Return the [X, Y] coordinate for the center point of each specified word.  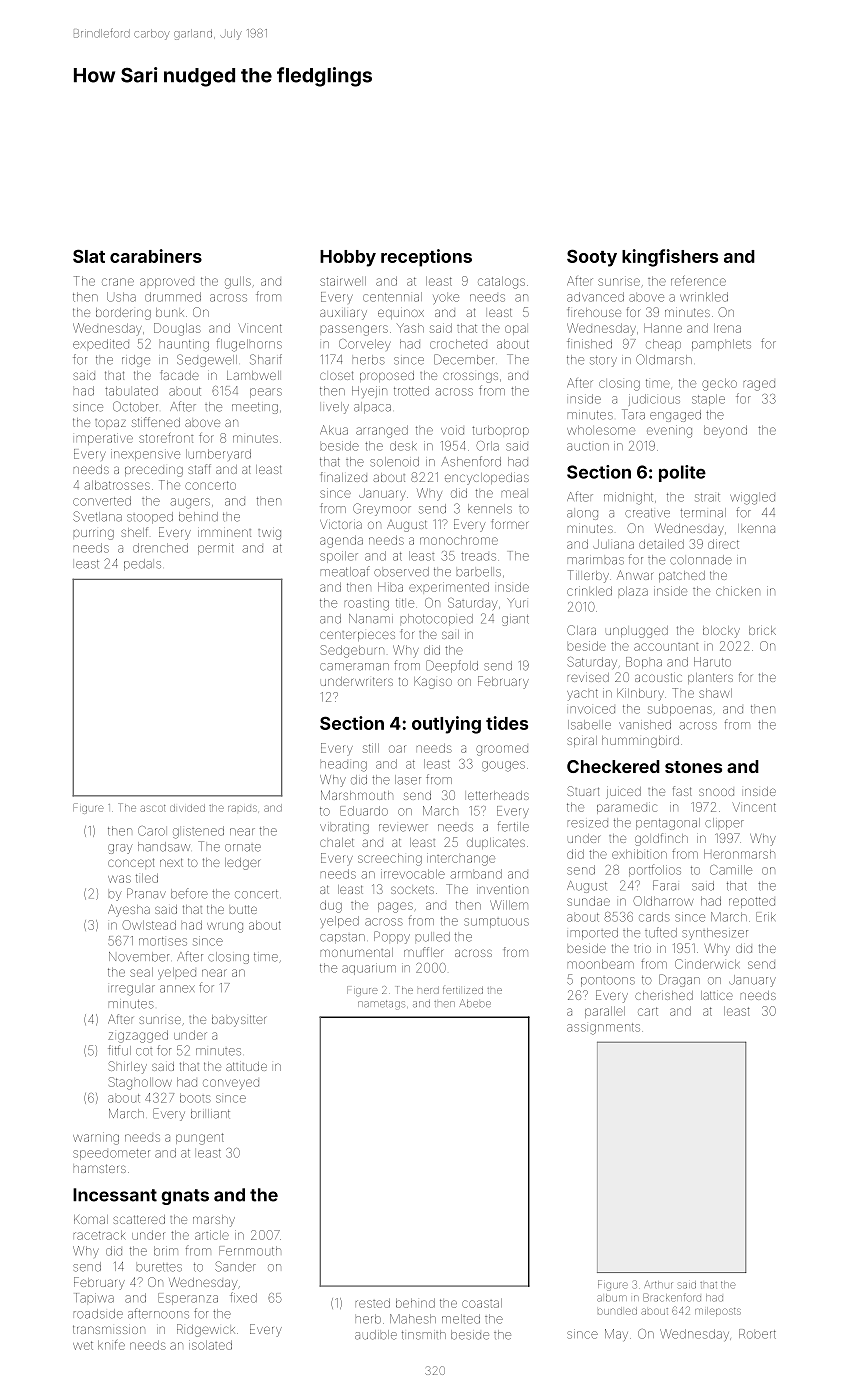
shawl [715, 693]
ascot [152, 808]
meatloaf [345, 571]
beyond [725, 431]
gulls [238, 283]
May [616, 1335]
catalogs [501, 283]
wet [83, 1345]
